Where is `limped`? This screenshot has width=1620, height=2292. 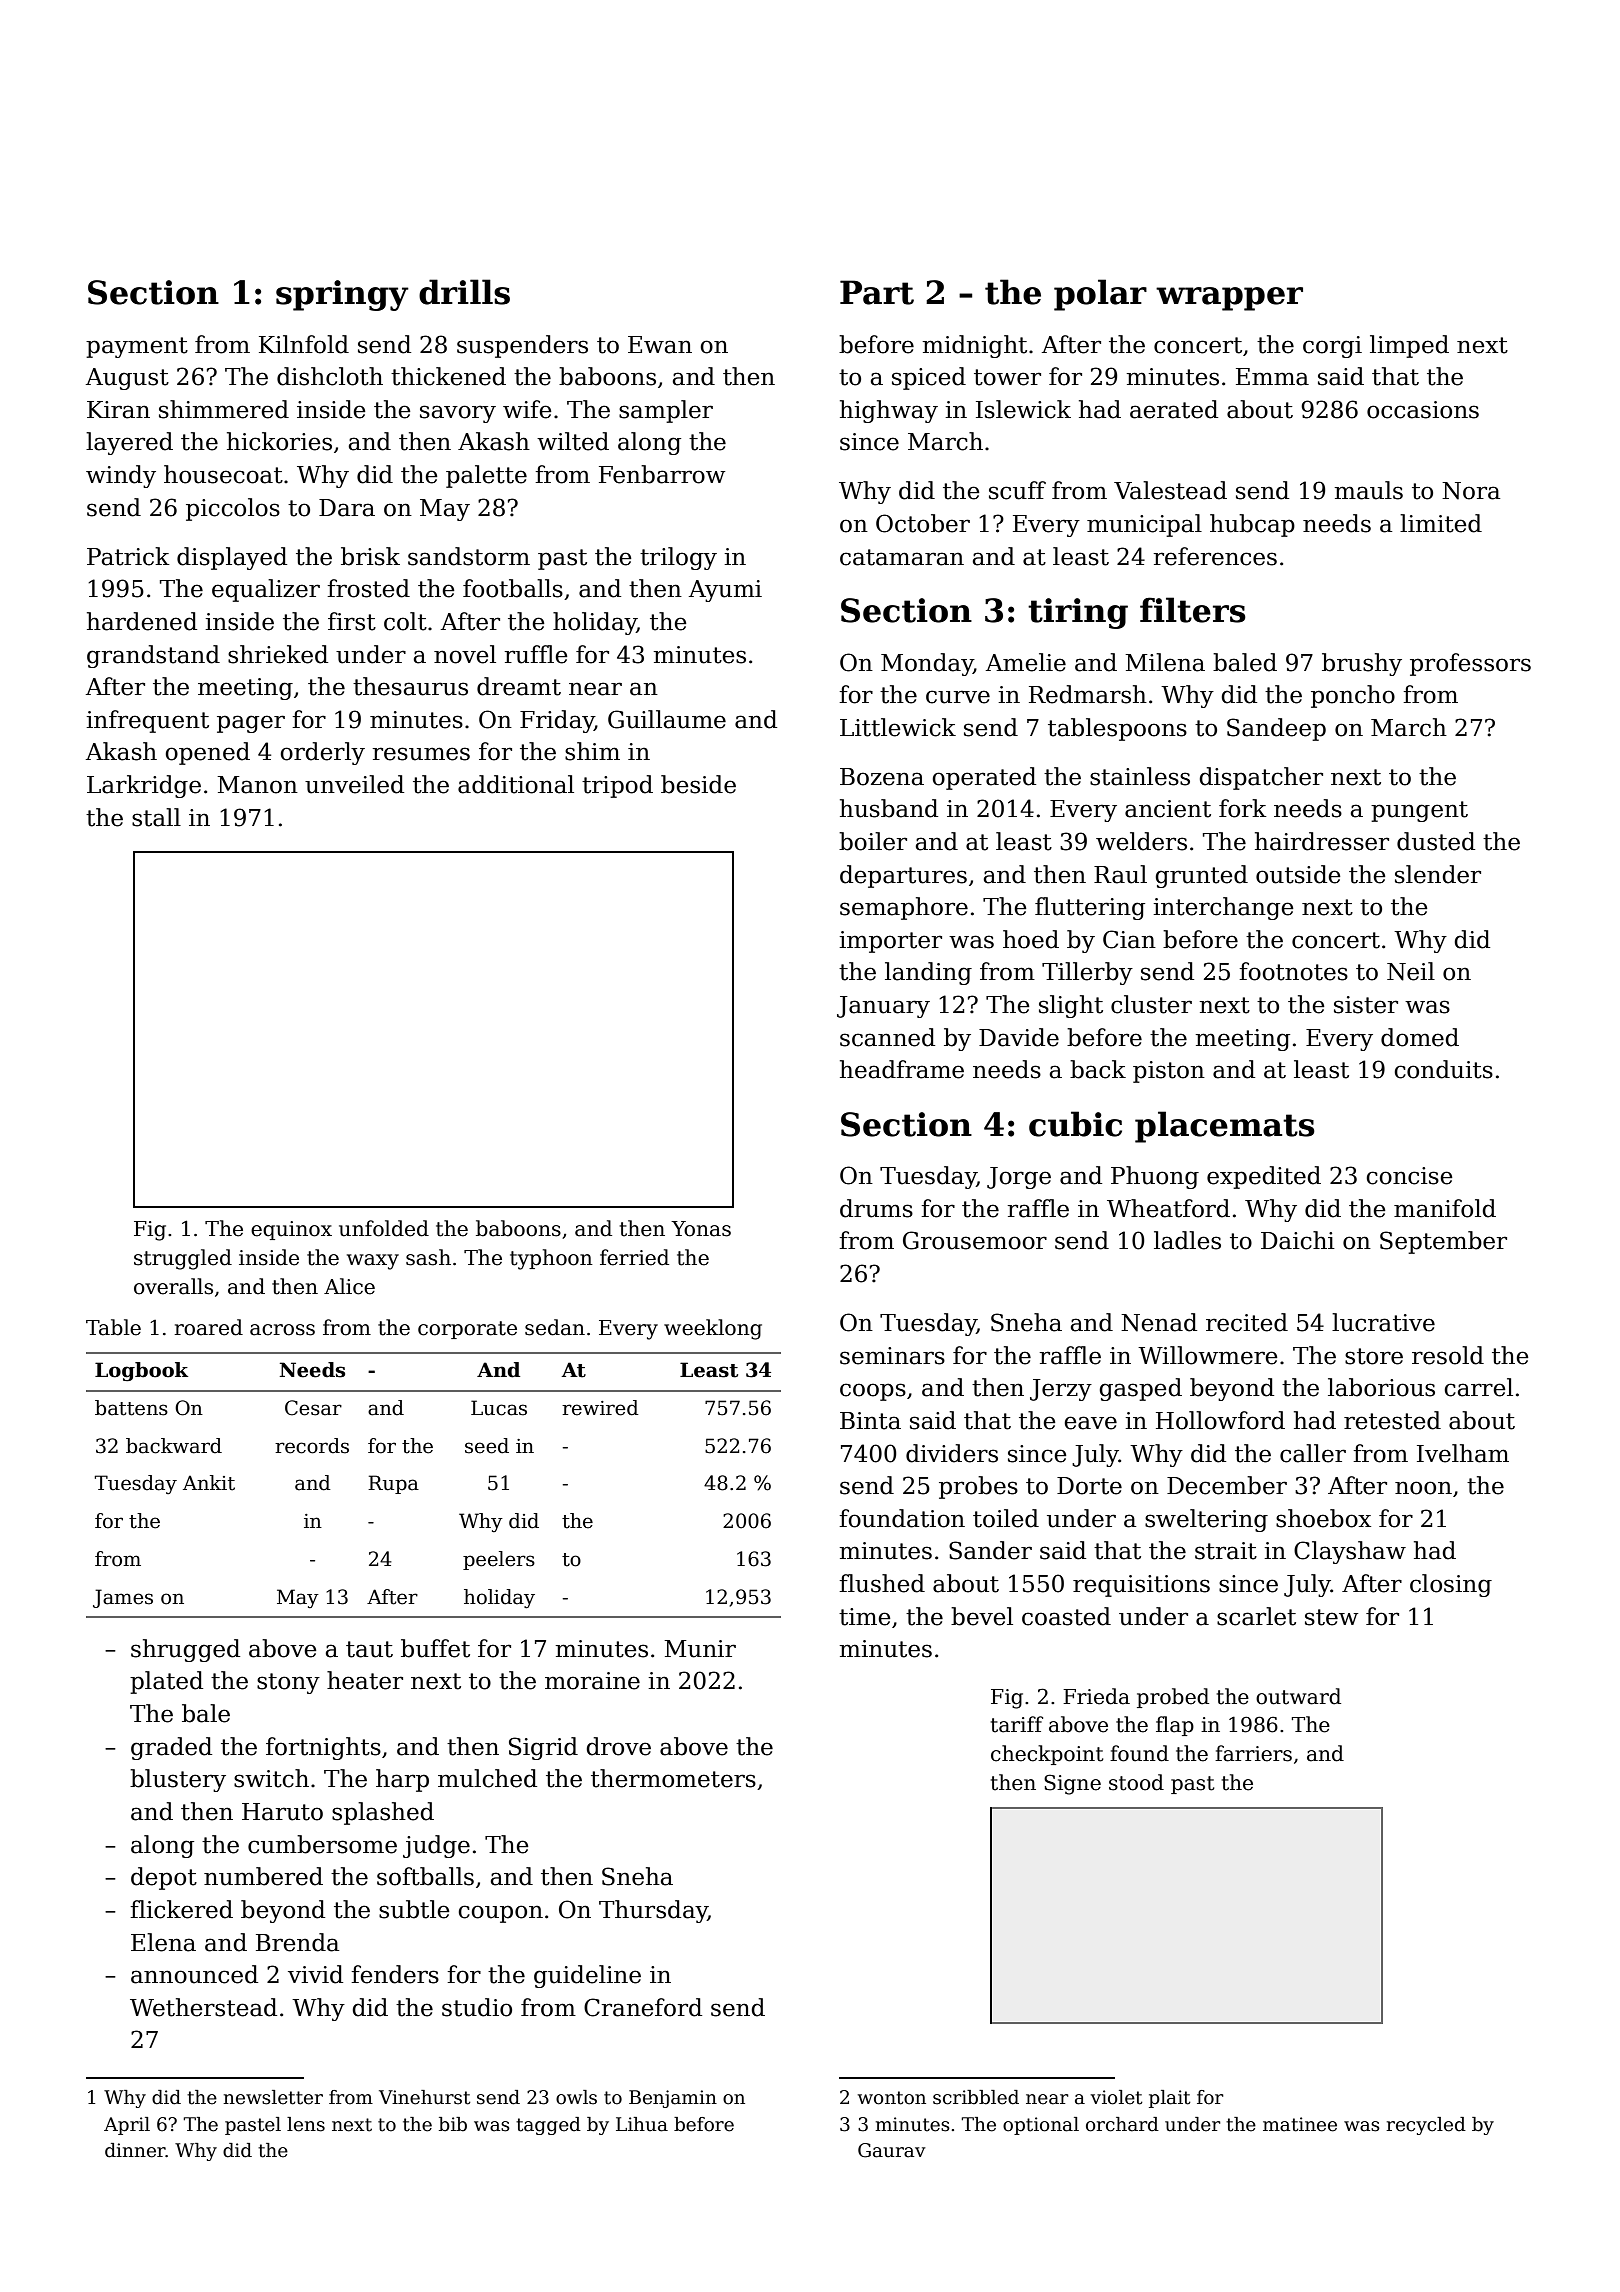
limped is located at coordinates (1409, 346).
